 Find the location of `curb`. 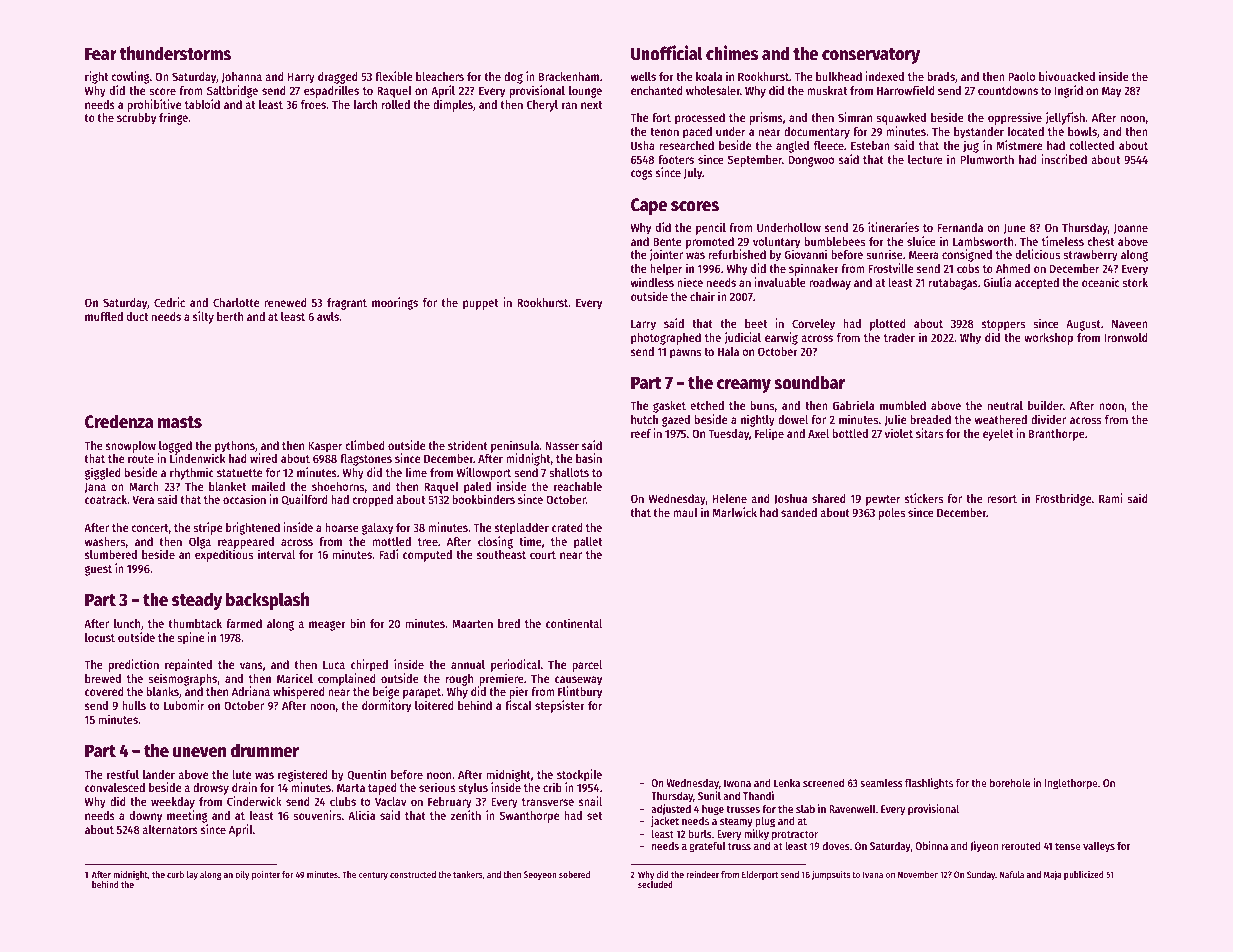

curb is located at coordinates (175, 874).
